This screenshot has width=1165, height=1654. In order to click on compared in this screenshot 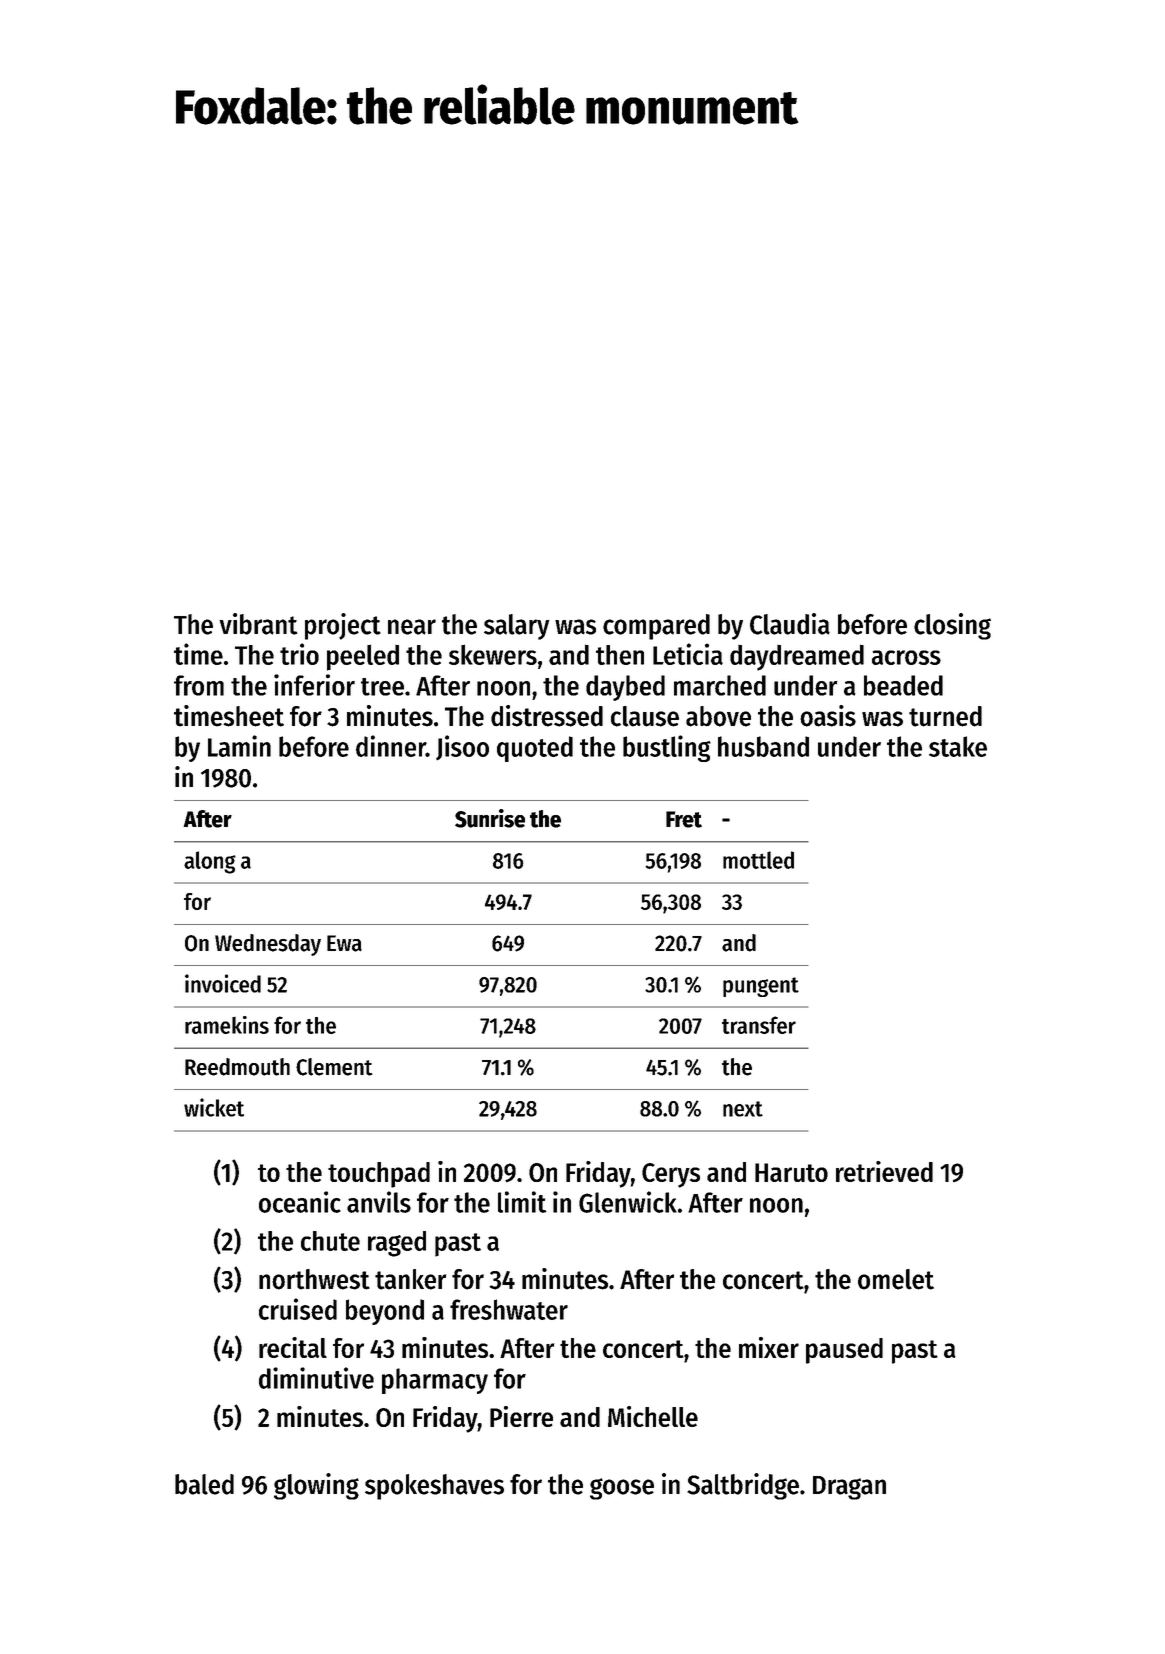, I will do `click(656, 627)`.
